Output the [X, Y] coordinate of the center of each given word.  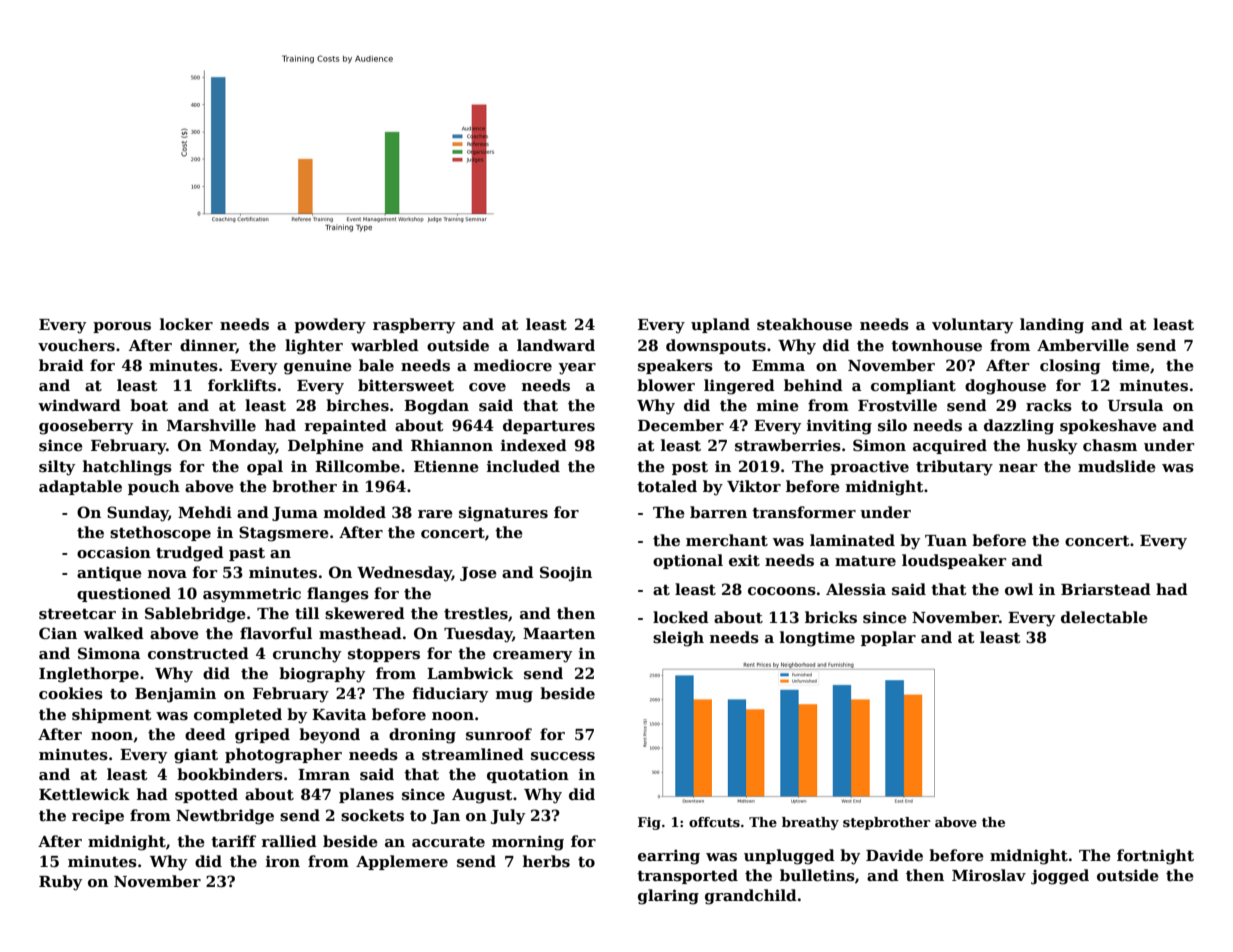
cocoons [782, 591]
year [577, 369]
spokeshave [1108, 426]
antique [109, 573]
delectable [1104, 617]
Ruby [60, 883]
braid [61, 365]
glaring [668, 897]
